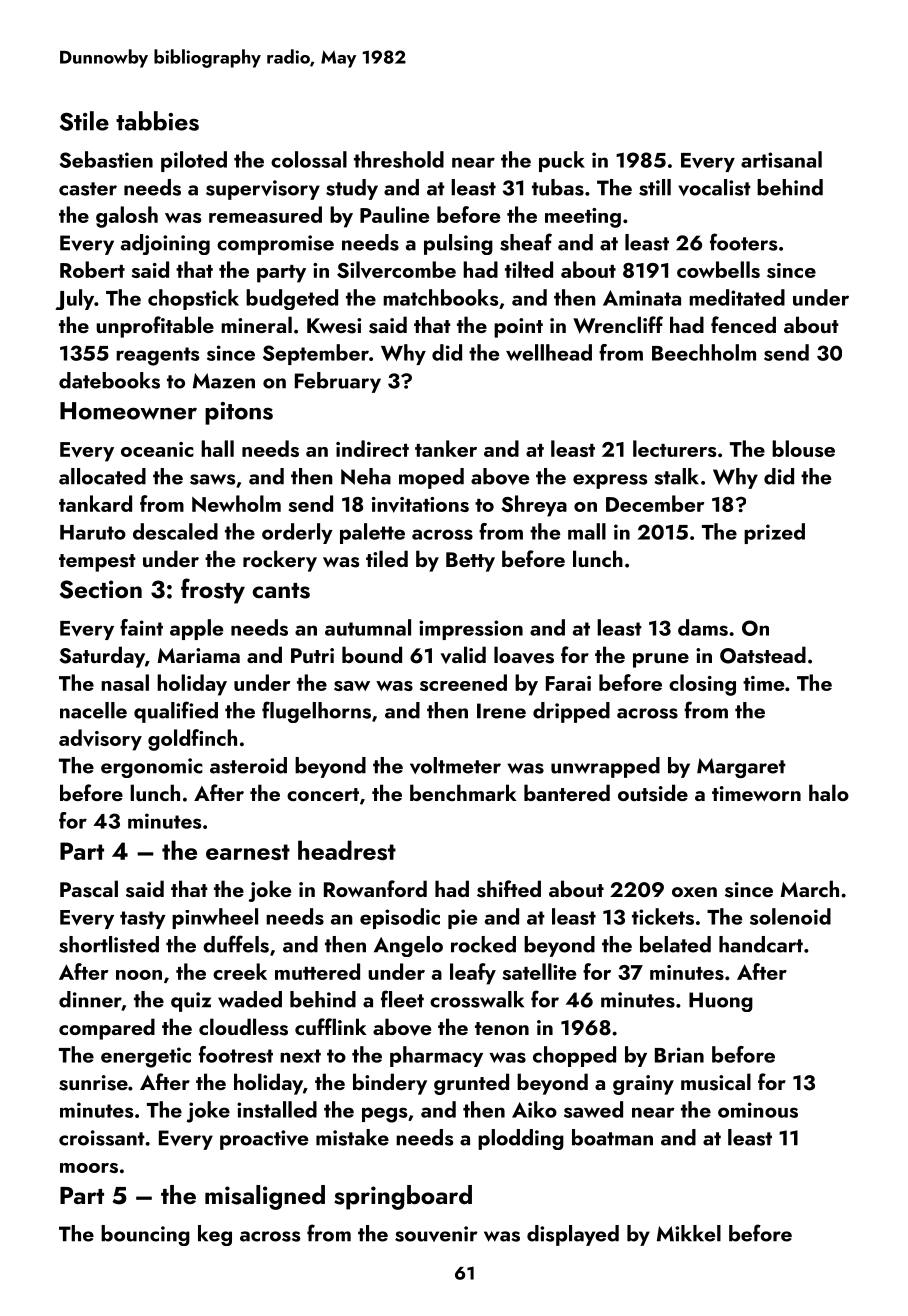 This screenshot has height=1316, width=908. What do you see at coordinates (109, 944) in the screenshot?
I see `shortlisted` at bounding box center [109, 944].
